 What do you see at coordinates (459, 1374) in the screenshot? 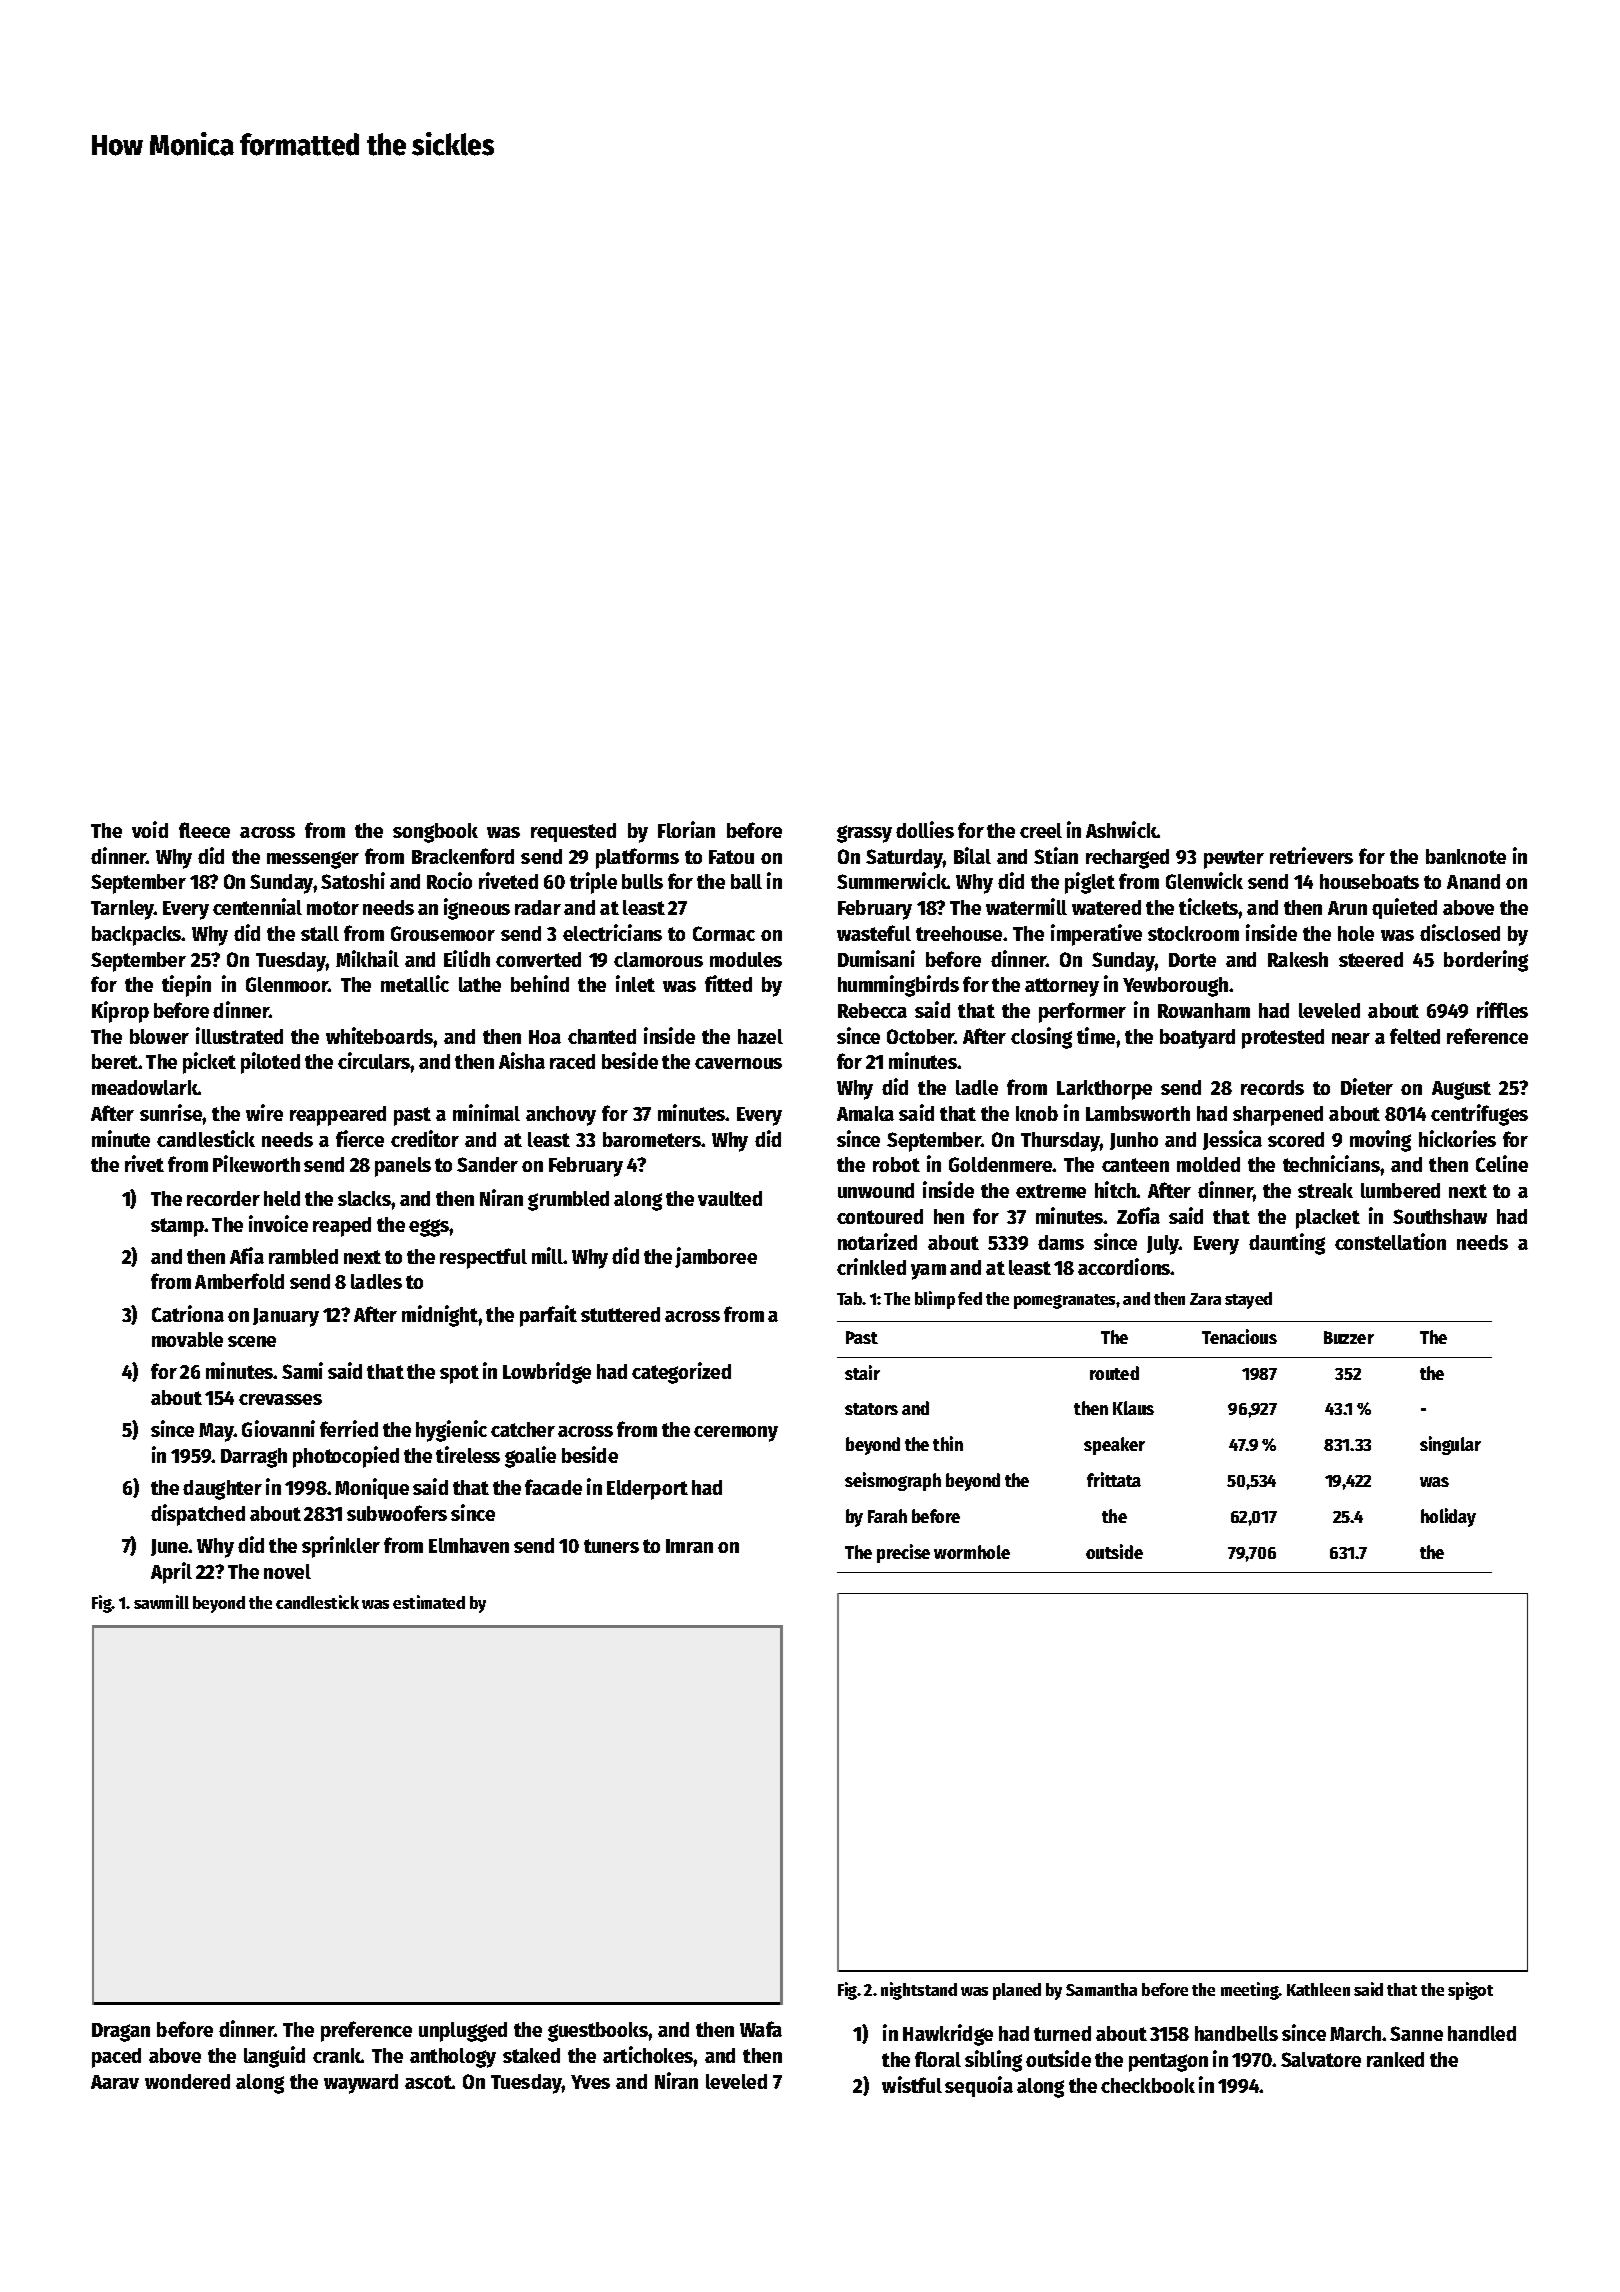
I see `spot` at bounding box center [459, 1374].
